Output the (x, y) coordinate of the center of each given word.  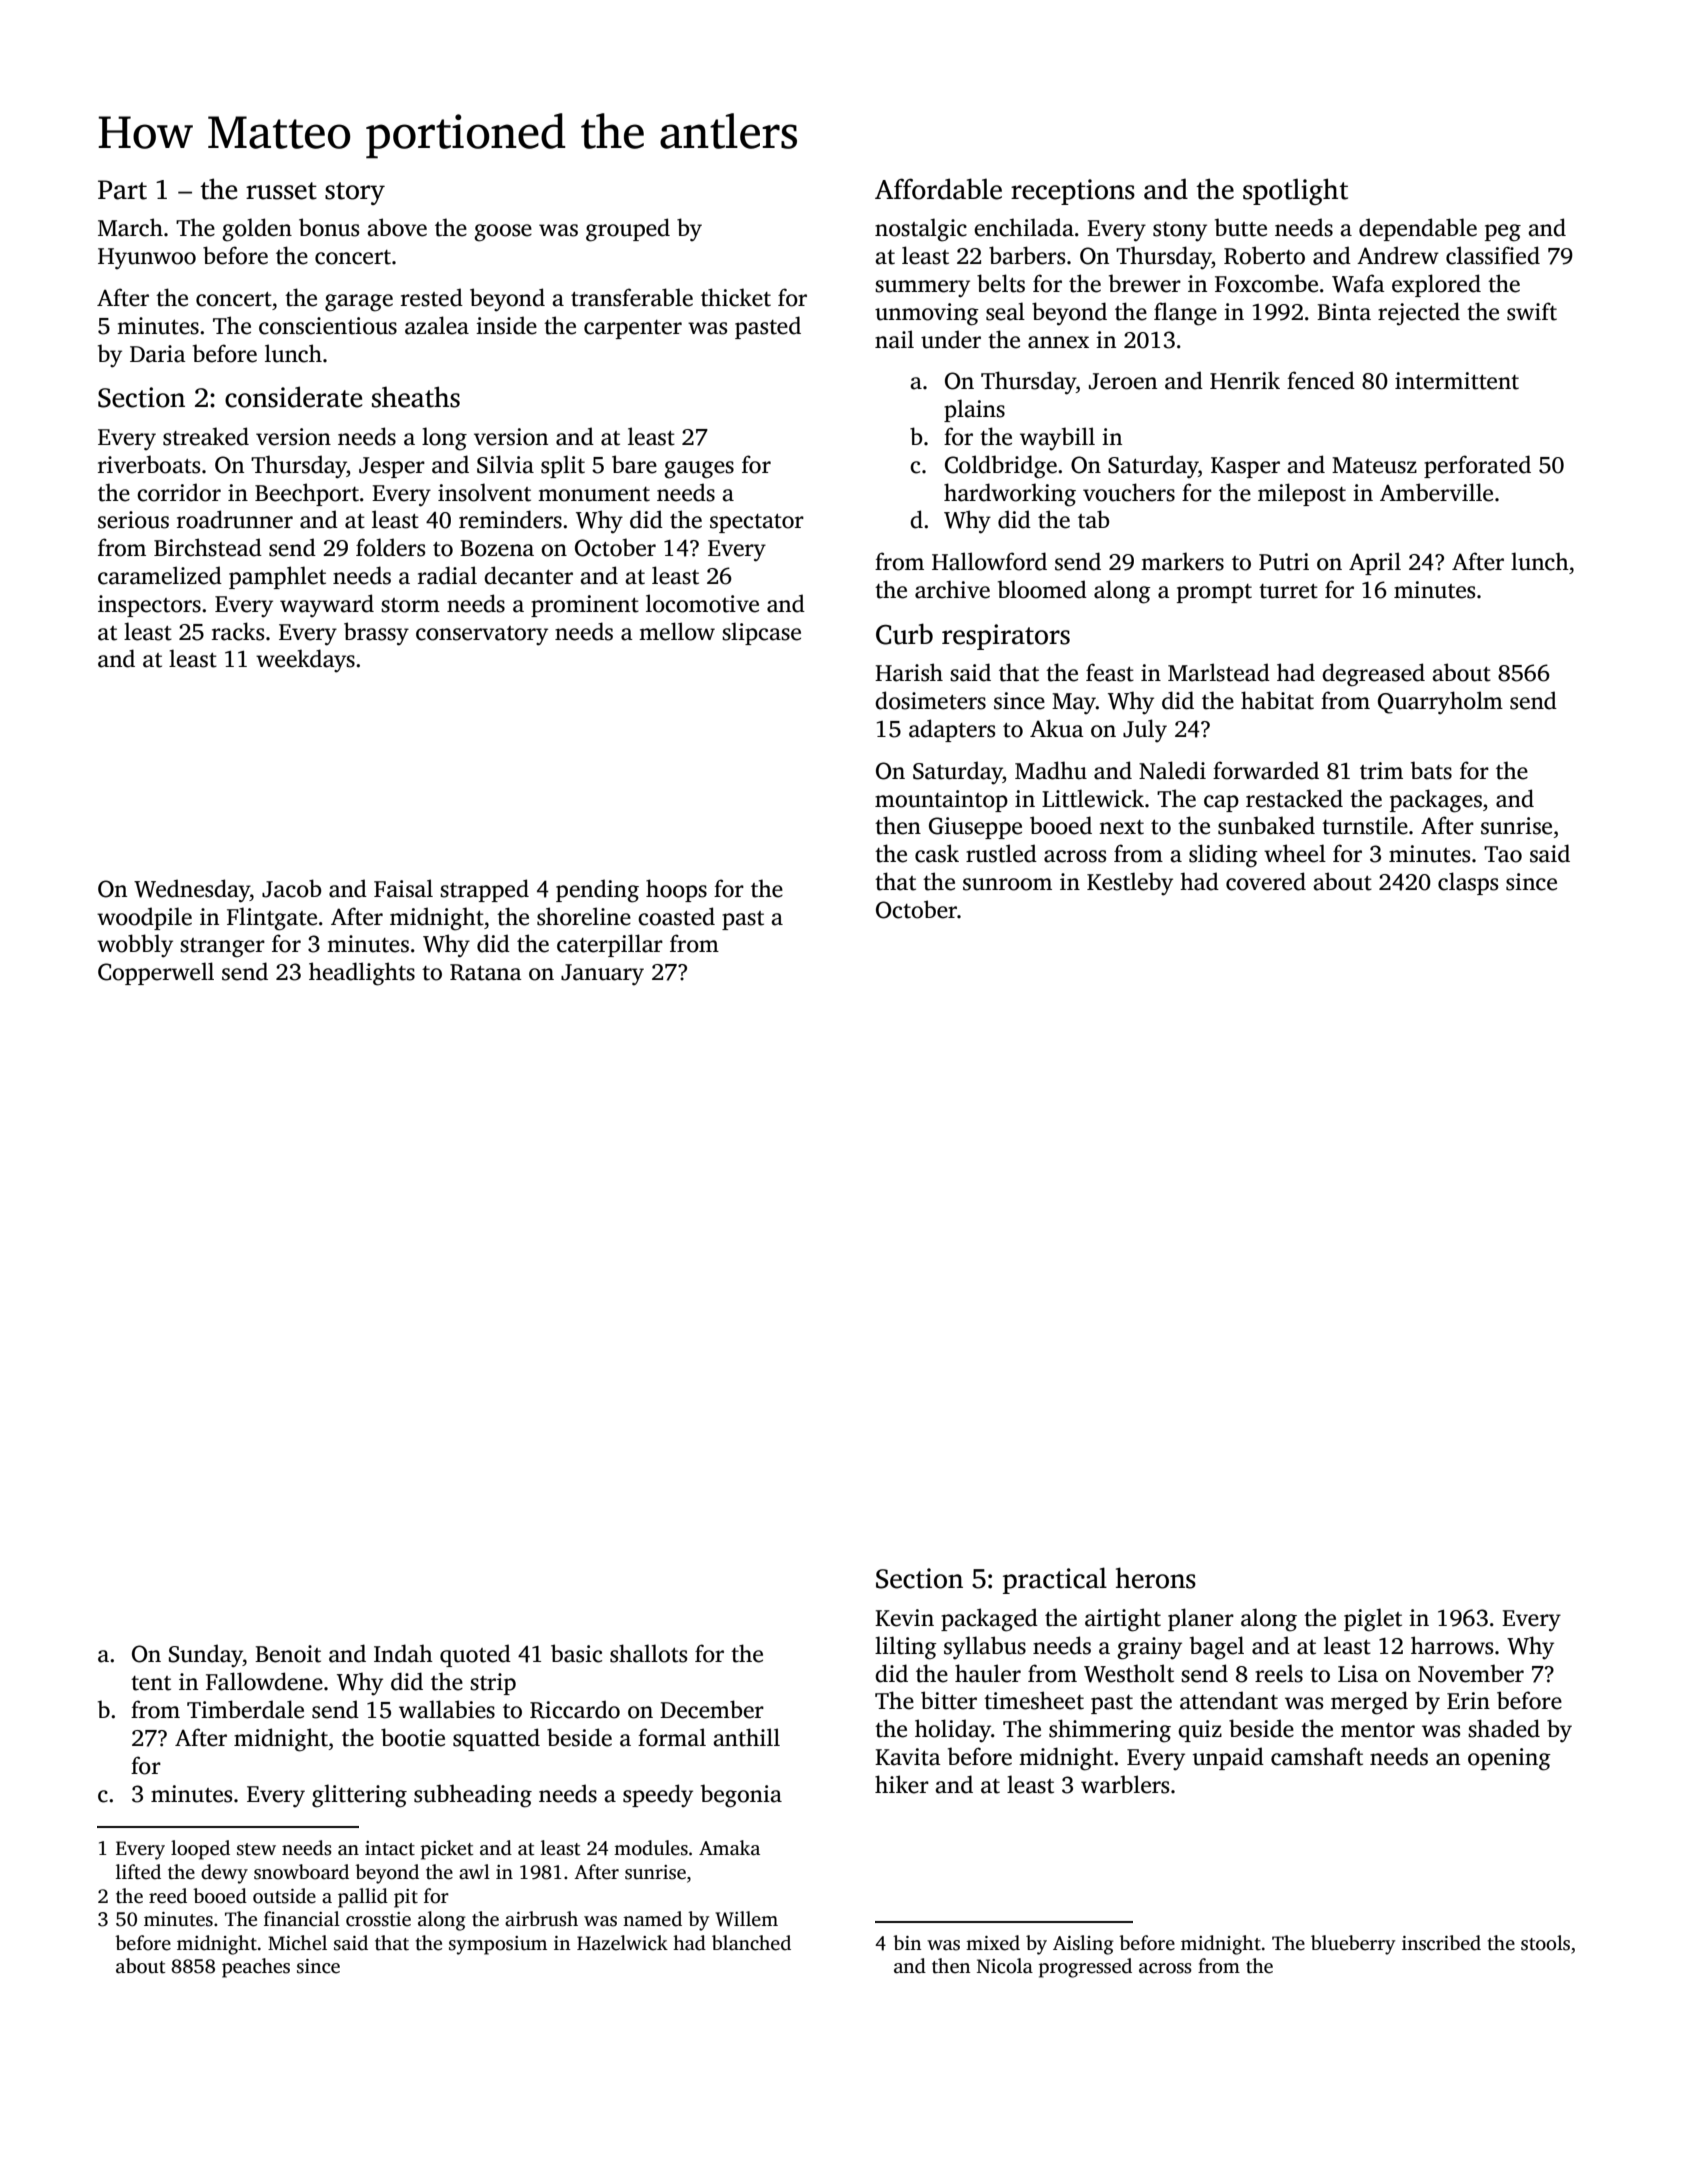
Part (122, 190)
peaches (256, 1968)
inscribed (1441, 1943)
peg (1503, 233)
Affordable (938, 189)
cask (937, 853)
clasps (1468, 883)
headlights (362, 974)
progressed (1085, 1968)
